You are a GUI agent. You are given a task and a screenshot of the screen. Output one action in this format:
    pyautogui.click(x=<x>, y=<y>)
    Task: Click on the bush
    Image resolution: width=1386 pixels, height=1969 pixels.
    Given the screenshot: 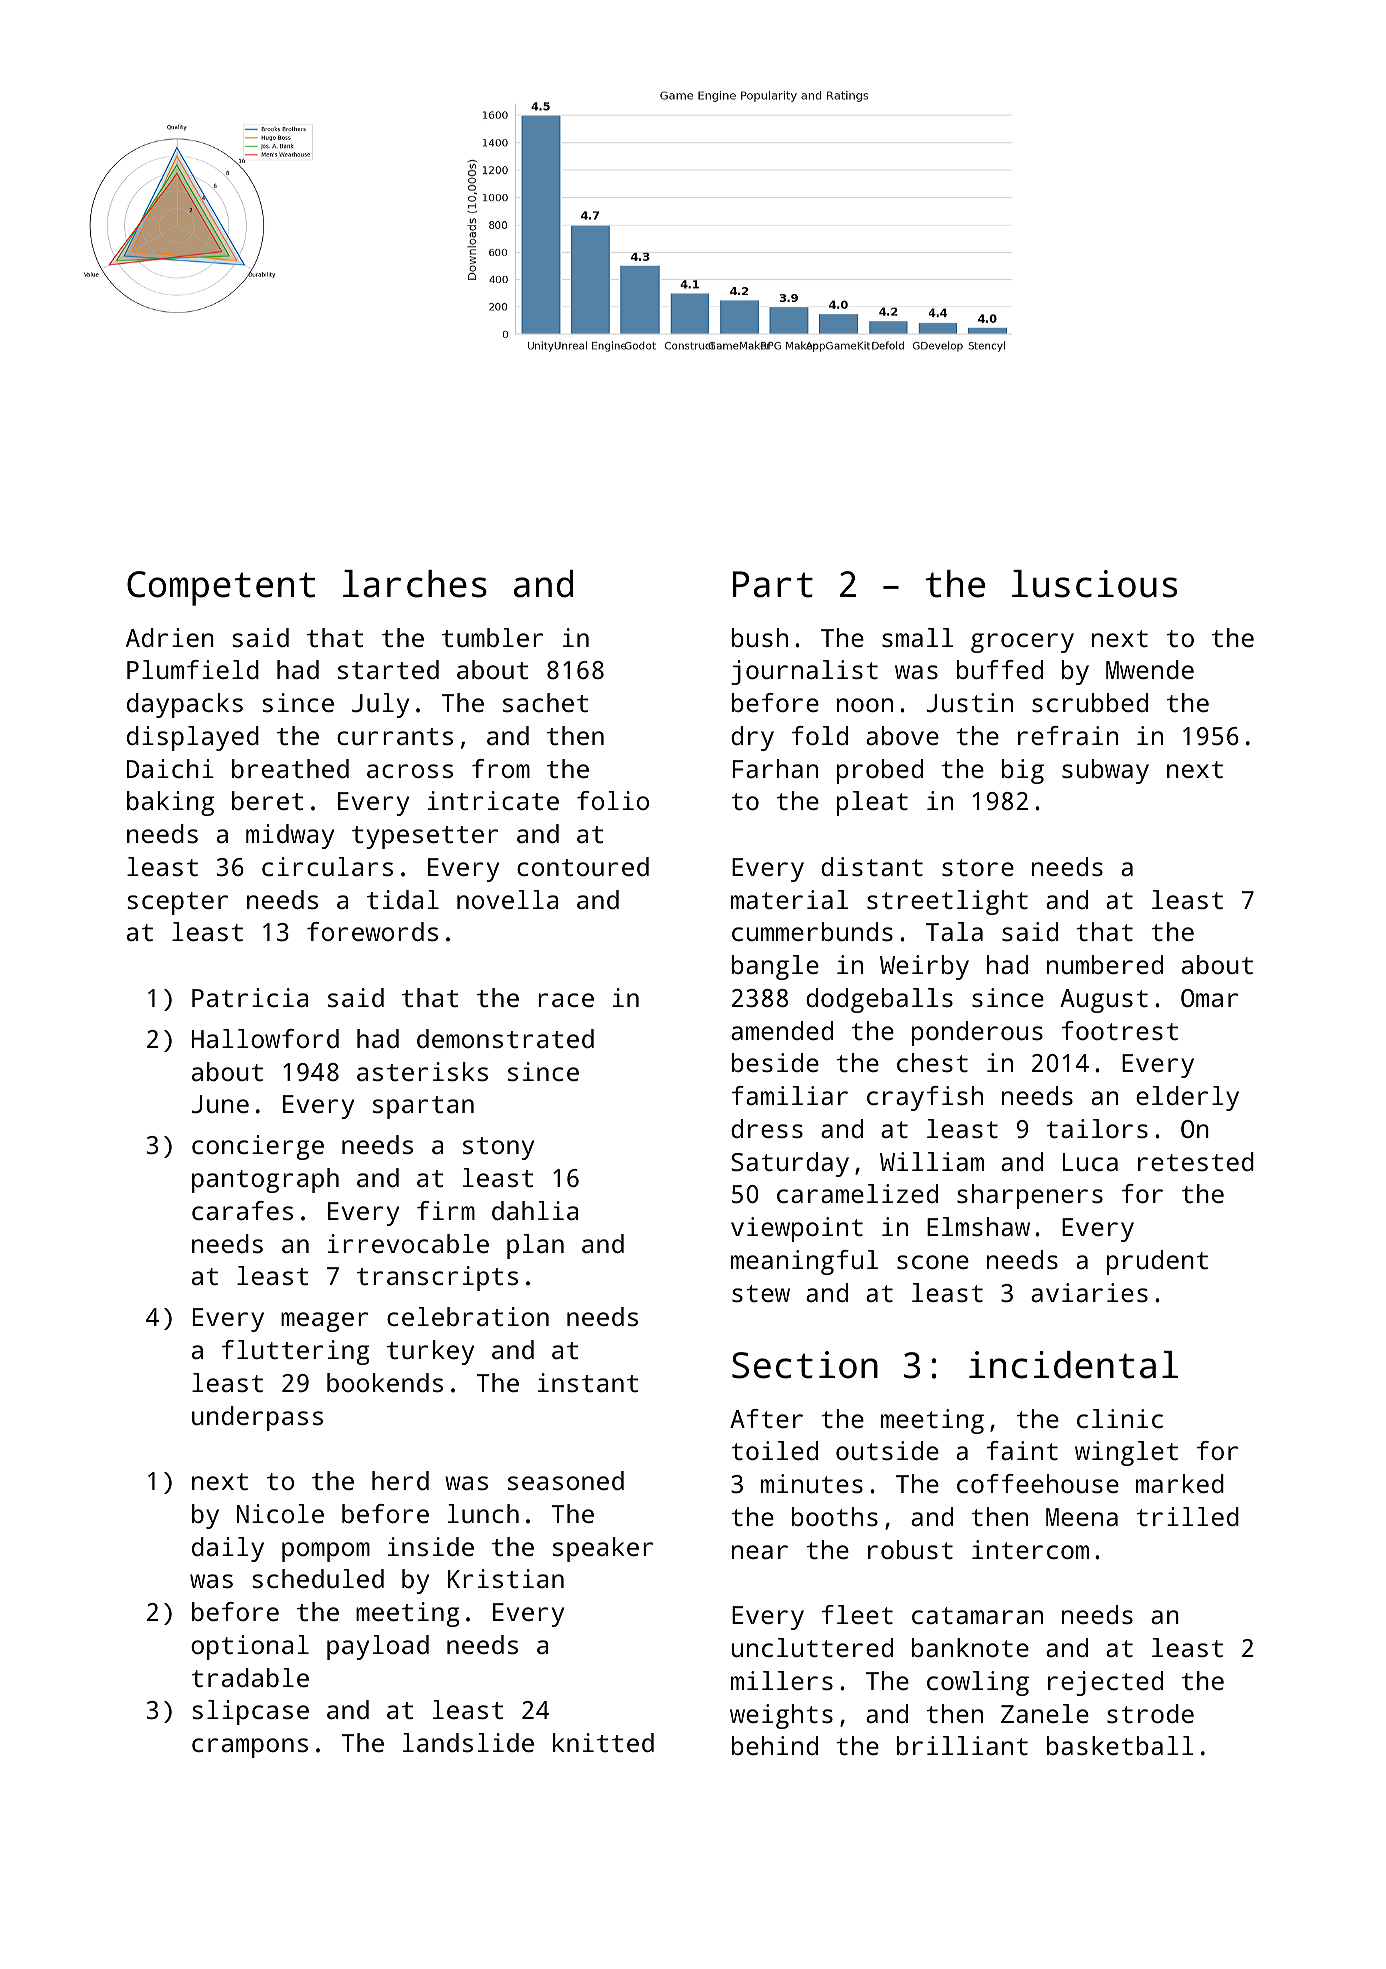 What is the action you would take?
    pyautogui.click(x=760, y=637)
